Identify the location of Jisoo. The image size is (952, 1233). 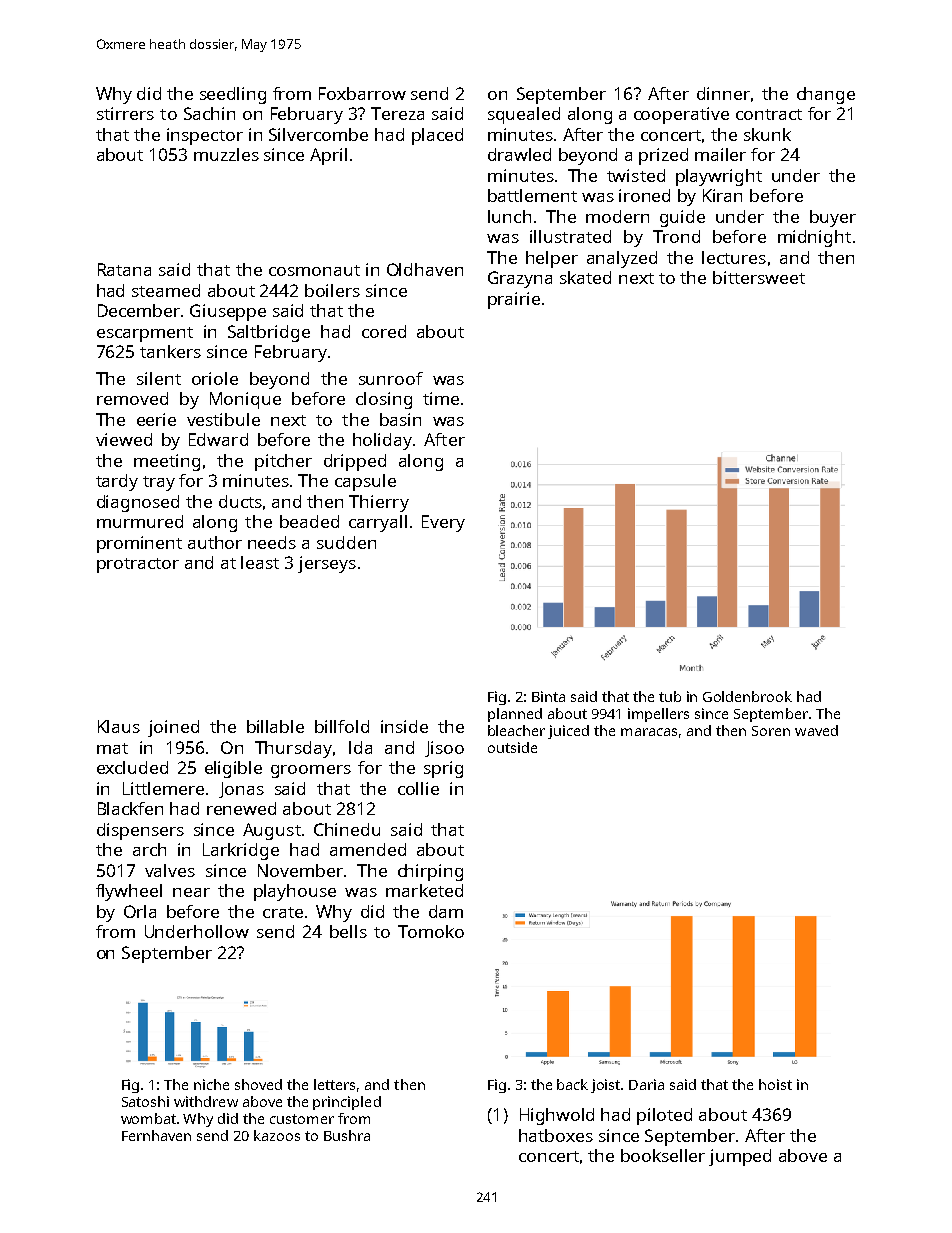
(444, 749).
